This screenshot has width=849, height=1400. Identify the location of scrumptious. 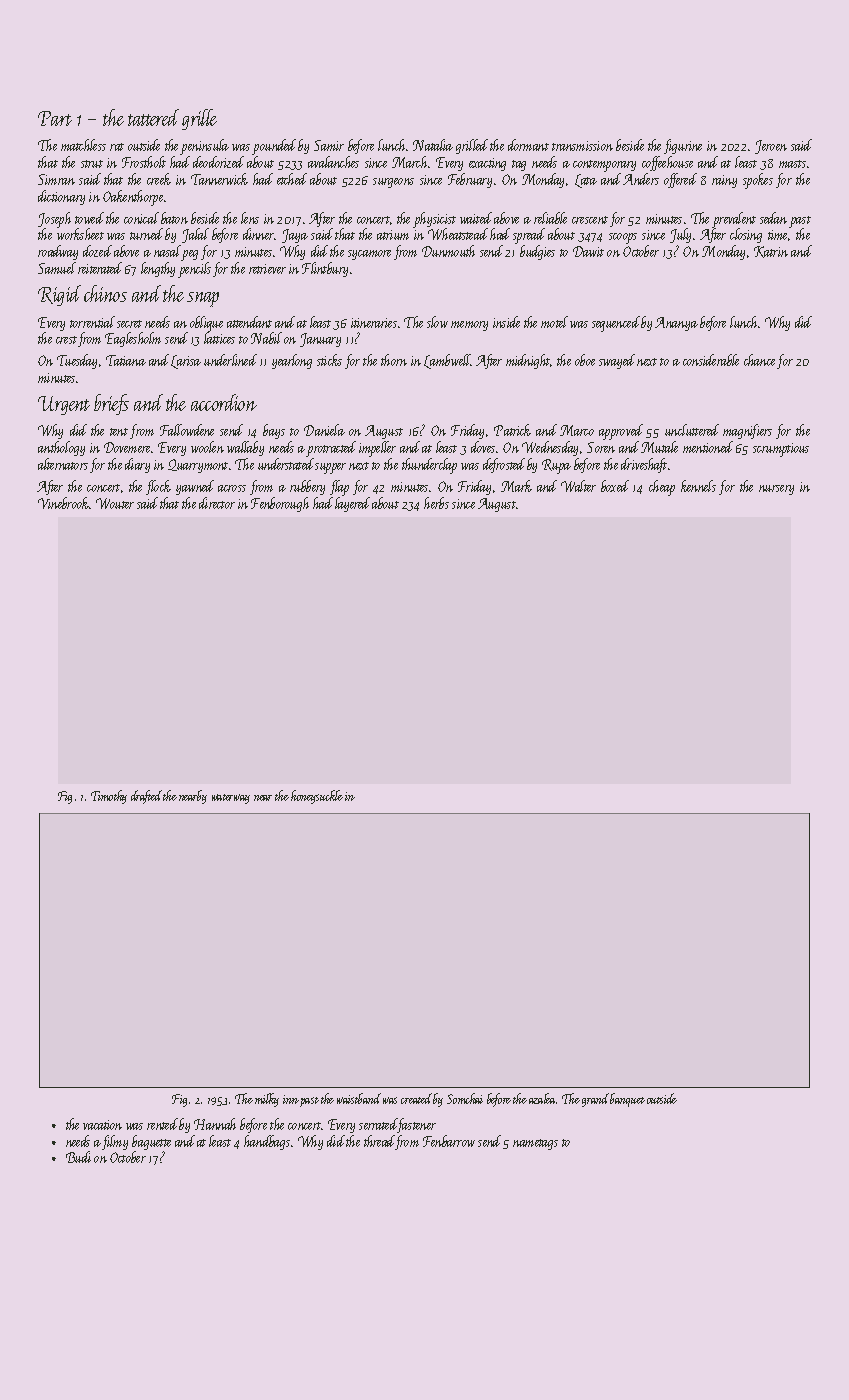
(781, 450).
